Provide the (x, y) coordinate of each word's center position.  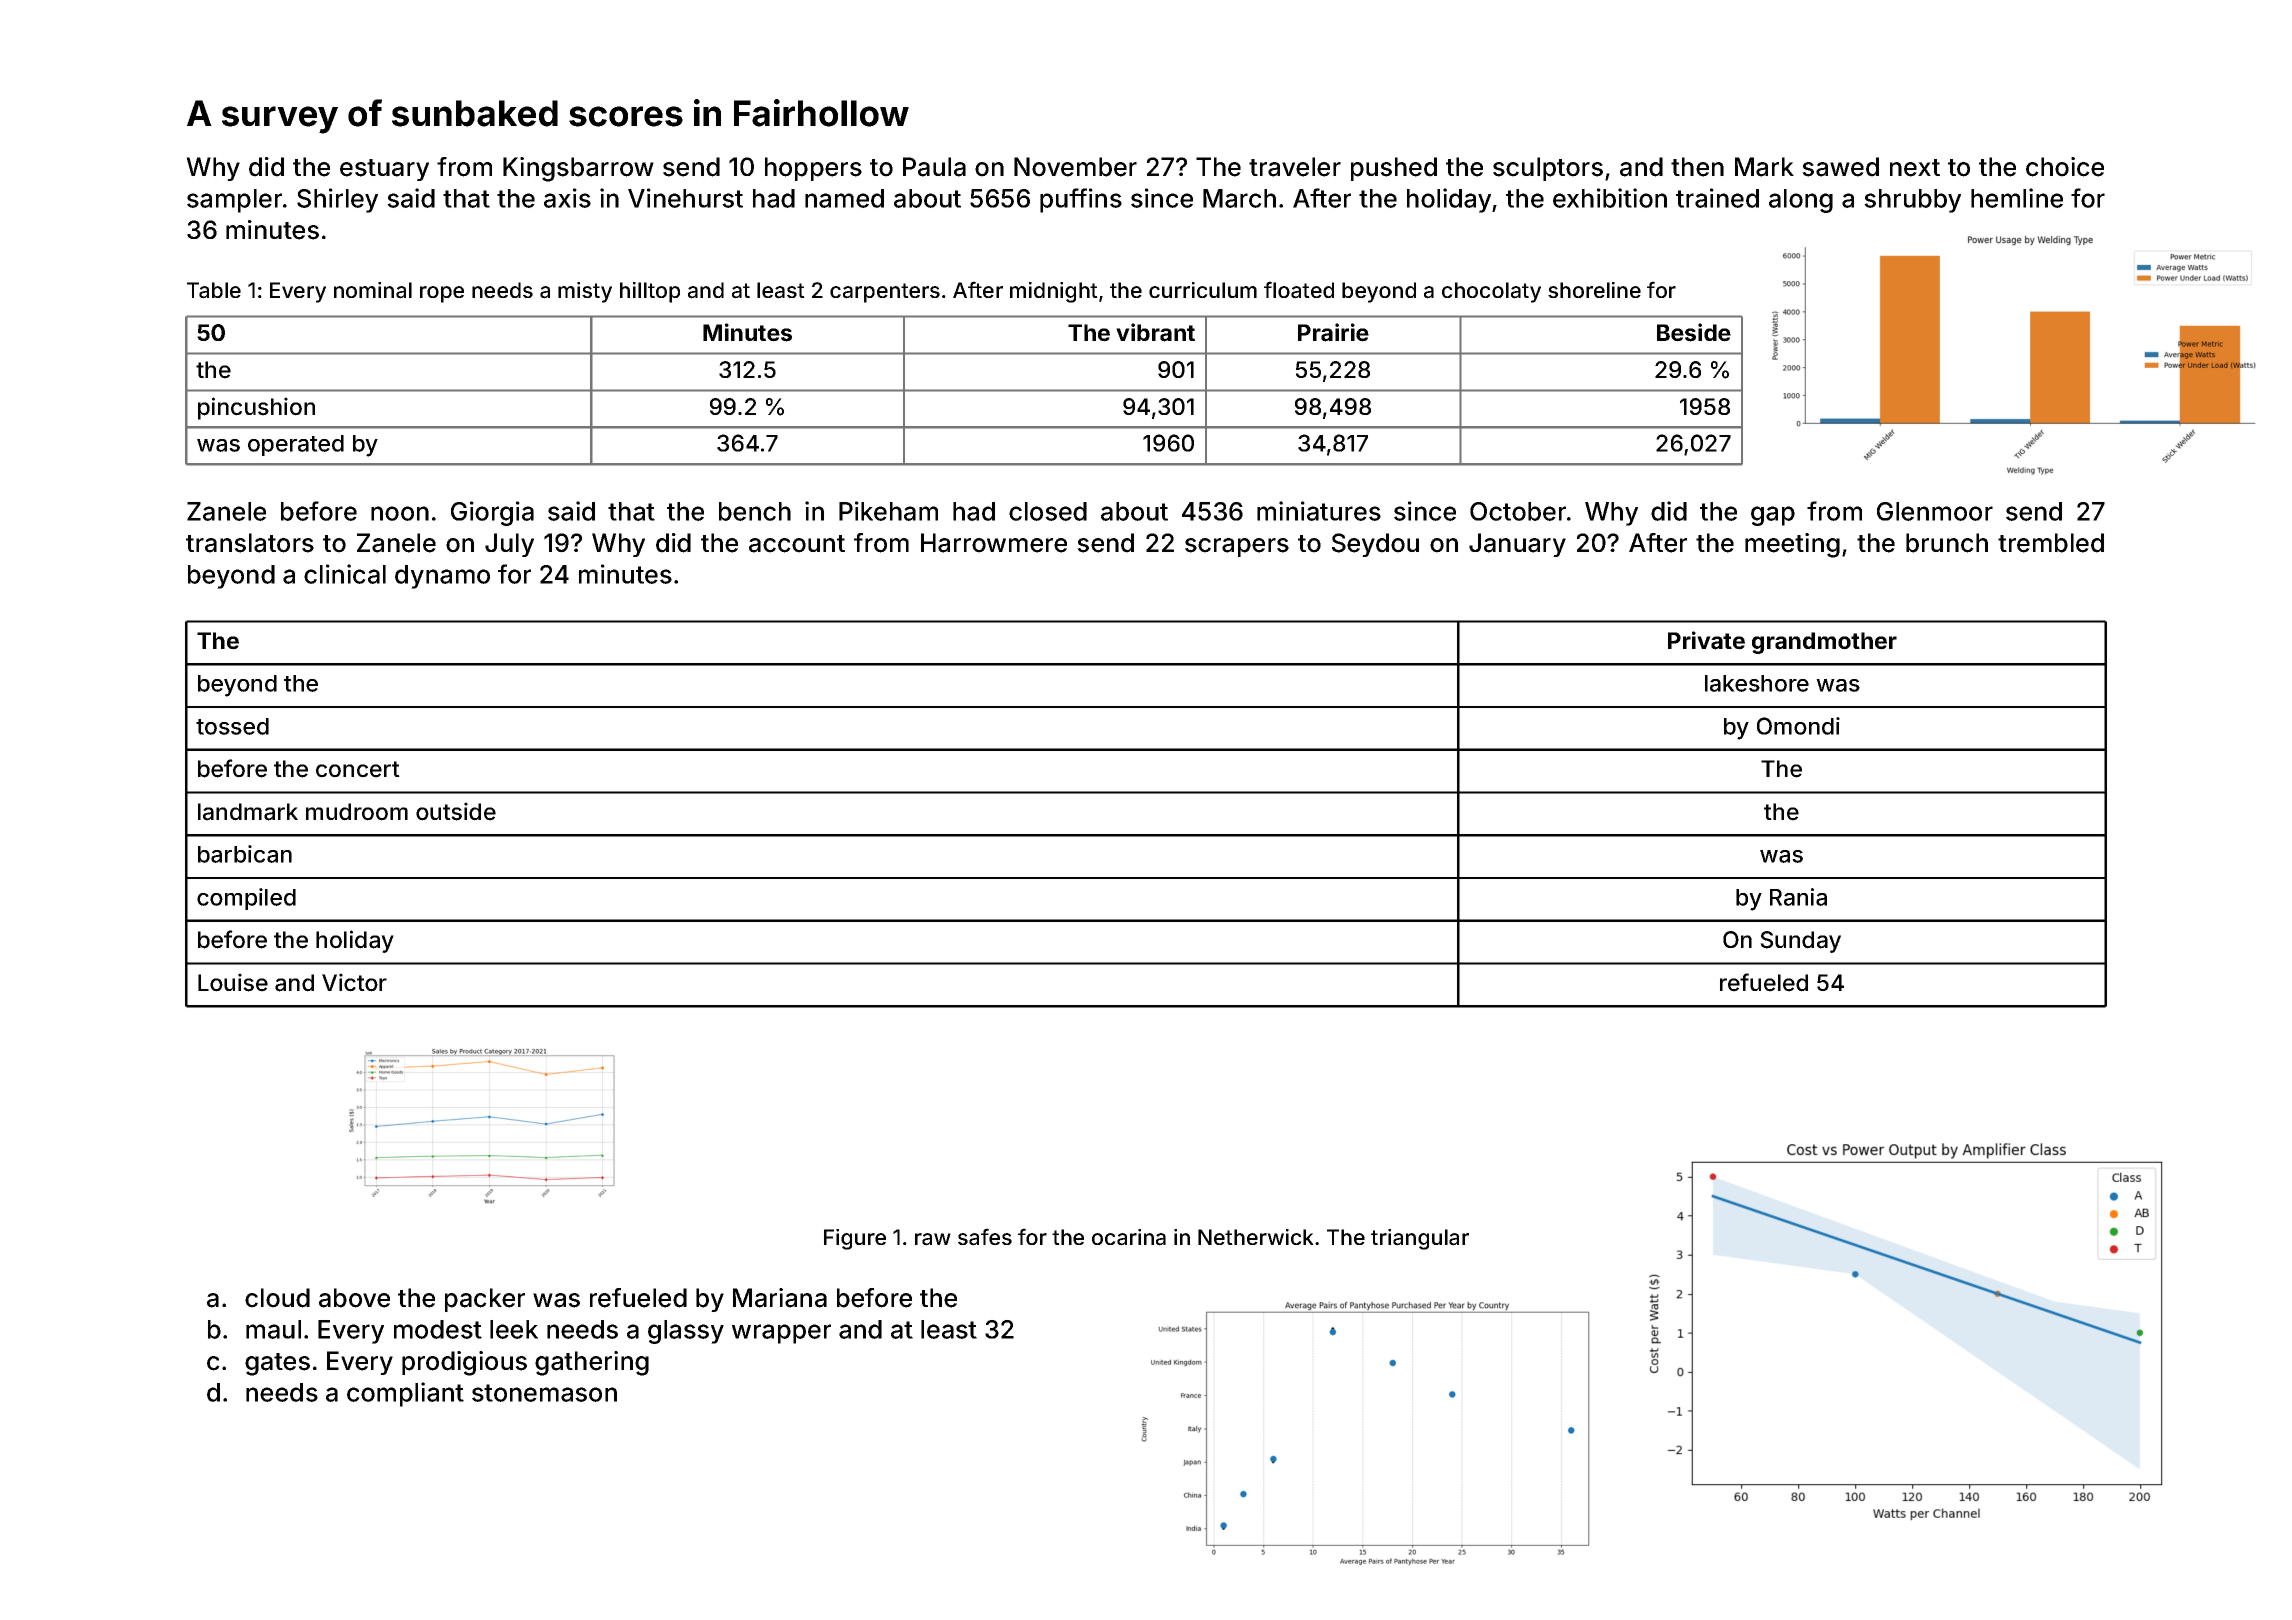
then (1697, 167)
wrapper (781, 1334)
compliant (405, 1394)
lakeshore (1757, 683)
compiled (246, 899)
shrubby (1912, 201)
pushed (1394, 169)
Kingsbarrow (578, 169)
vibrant (1155, 332)
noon (400, 513)
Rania (1798, 897)
